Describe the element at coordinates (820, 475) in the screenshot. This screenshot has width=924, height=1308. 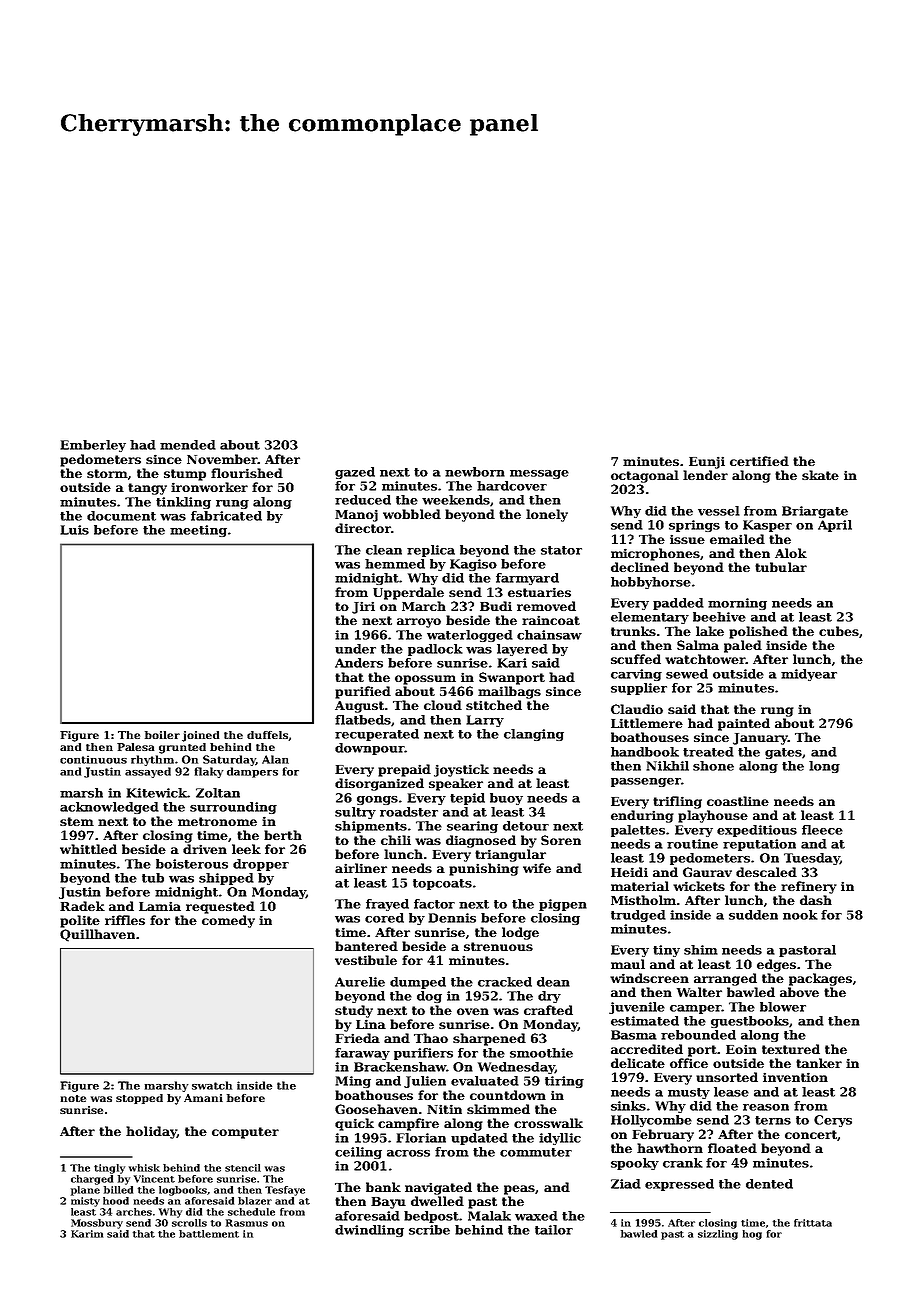
I see `skate` at that location.
